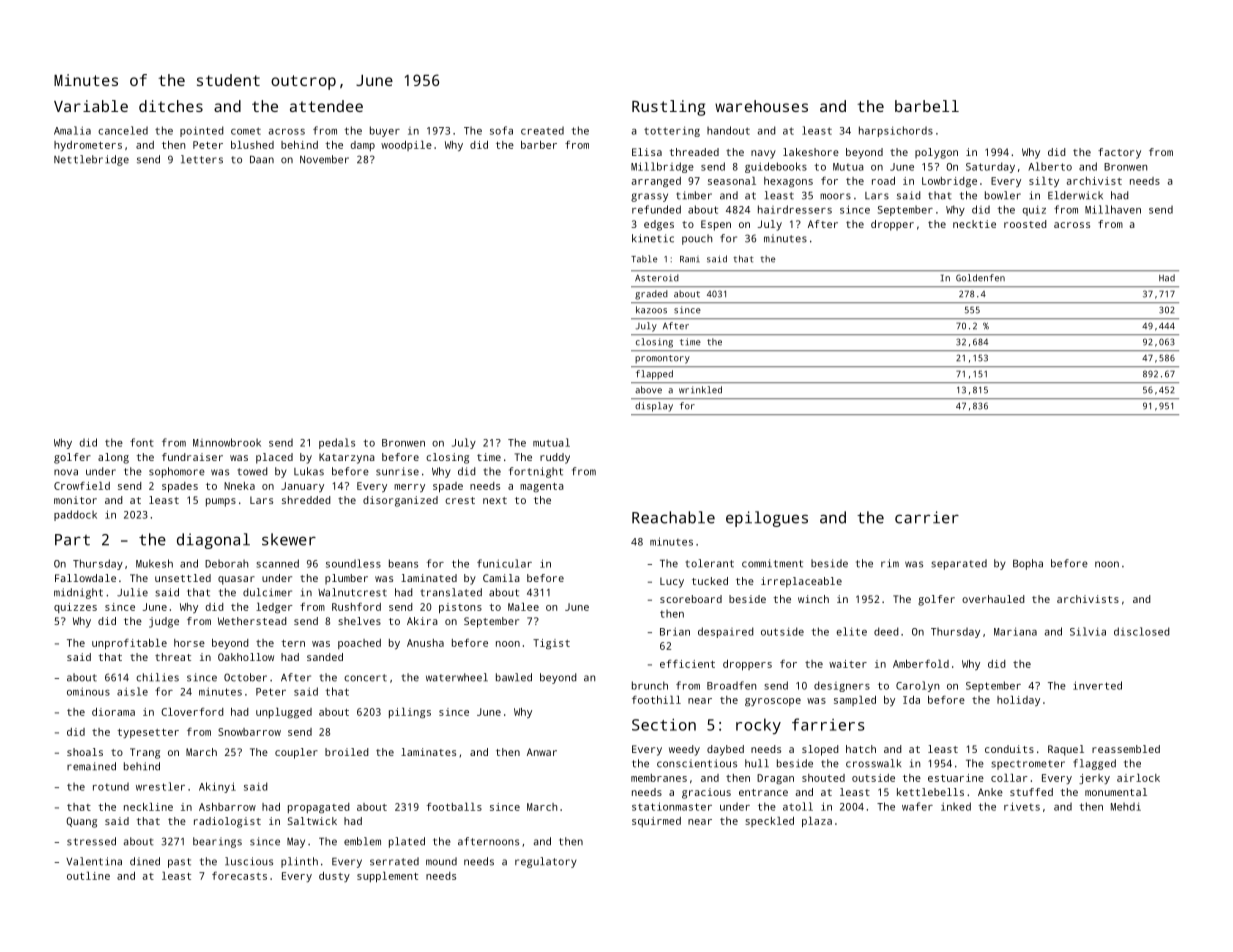 The height and width of the document is (952, 1233). What do you see at coordinates (88, 876) in the document?
I see `outline` at bounding box center [88, 876].
